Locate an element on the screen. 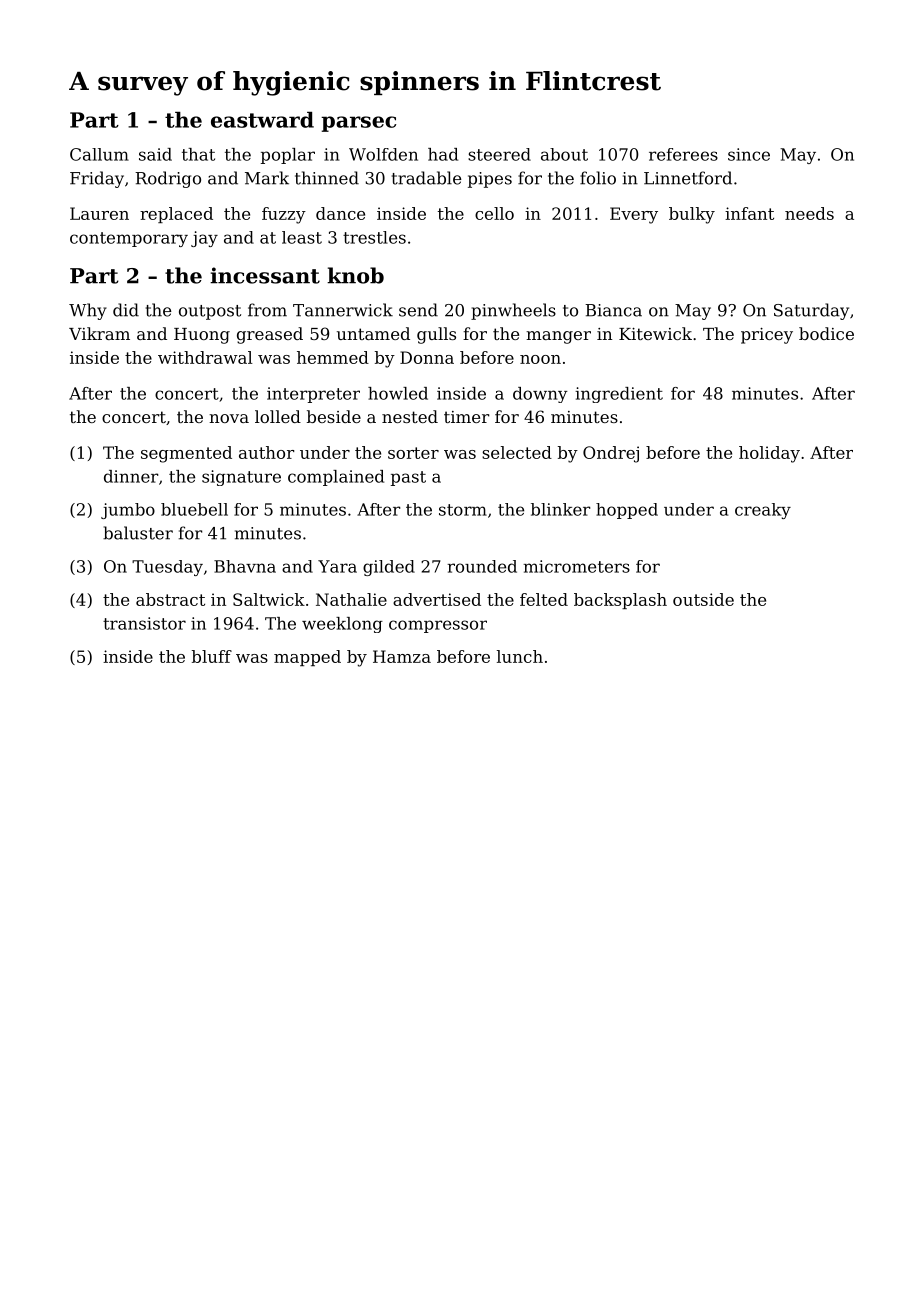  said is located at coordinates (155, 154).
